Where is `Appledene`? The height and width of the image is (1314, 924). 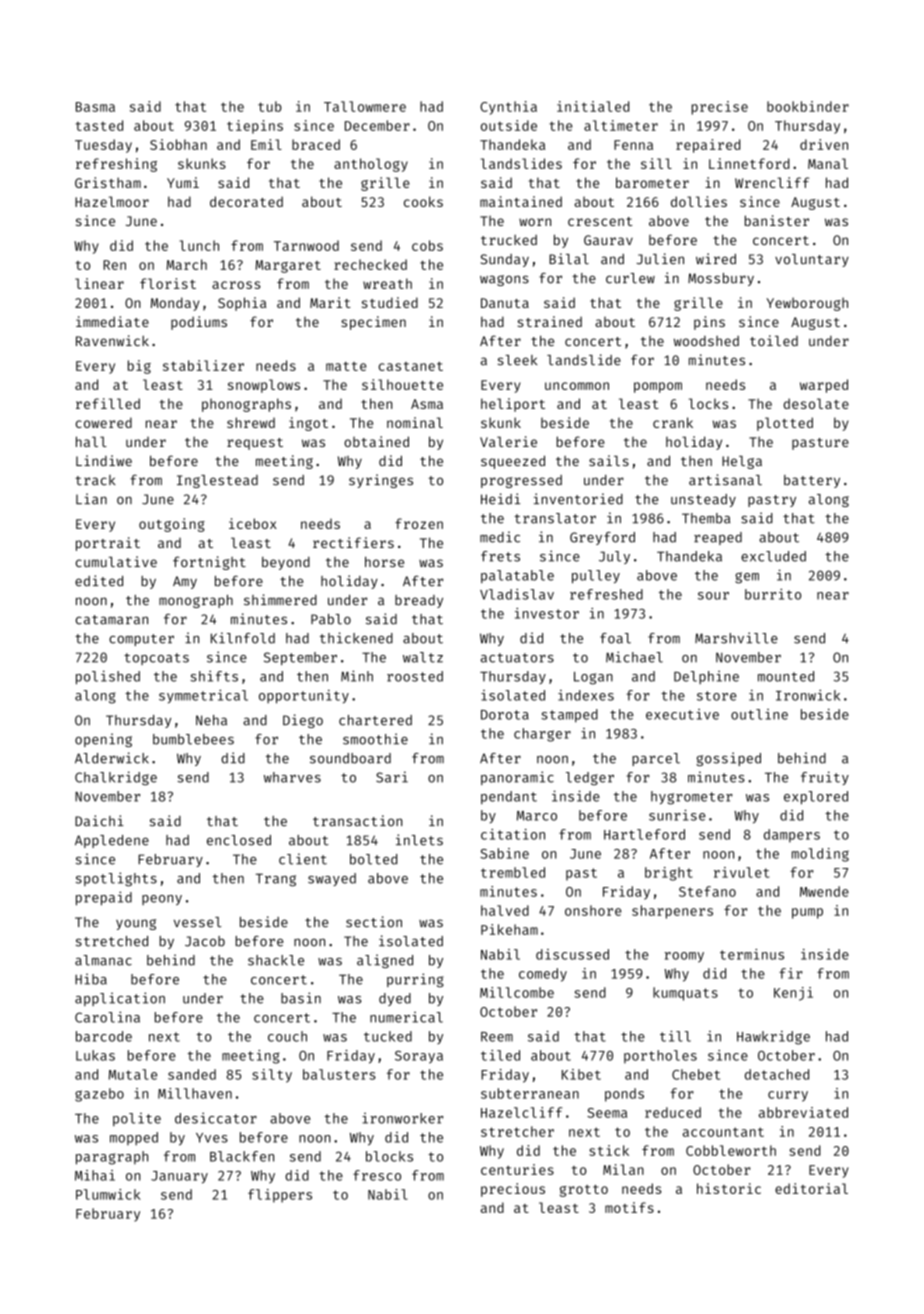
Appledene is located at coordinates (112, 841).
